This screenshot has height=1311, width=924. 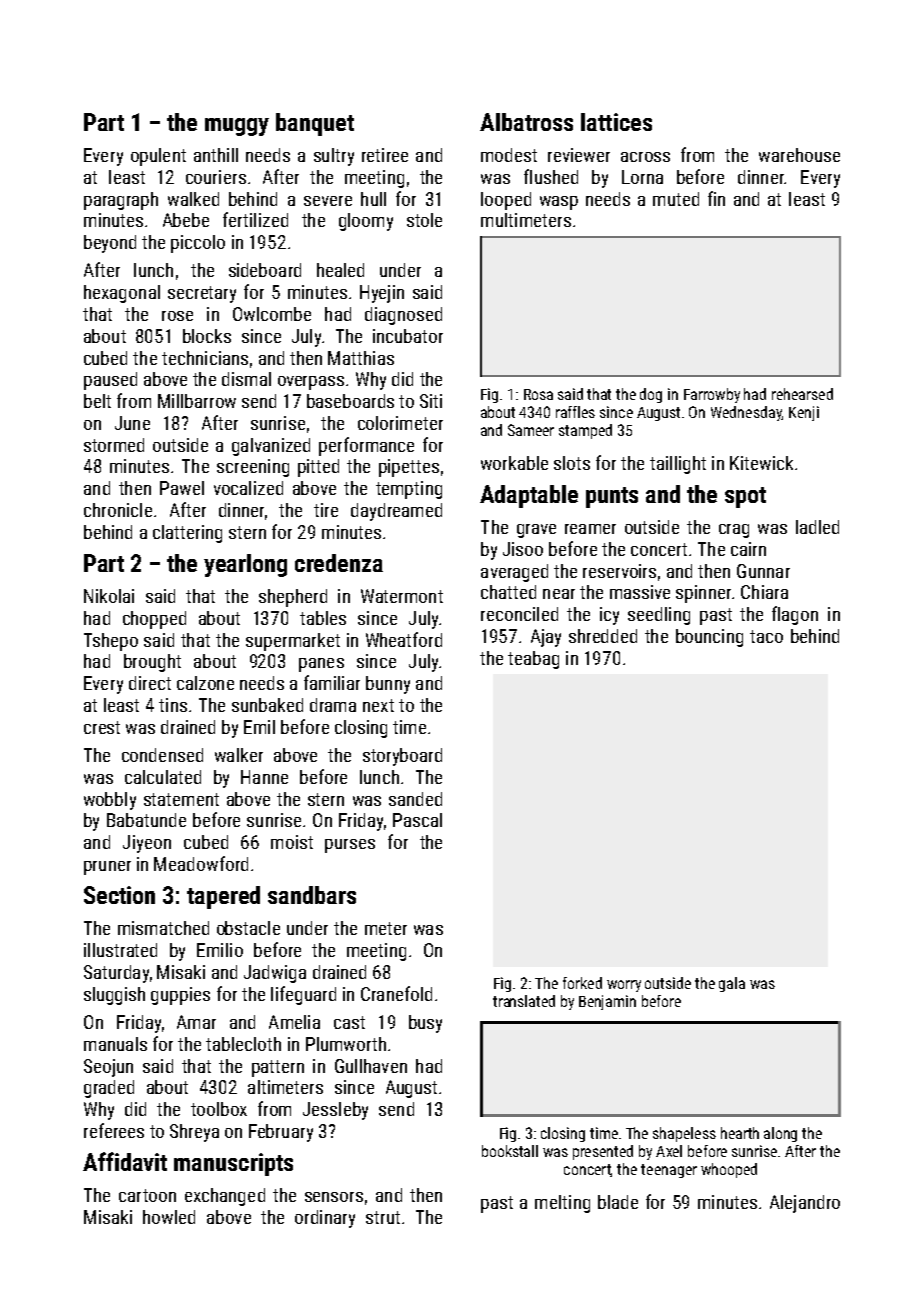 What do you see at coordinates (732, 984) in the screenshot?
I see `gala` at bounding box center [732, 984].
